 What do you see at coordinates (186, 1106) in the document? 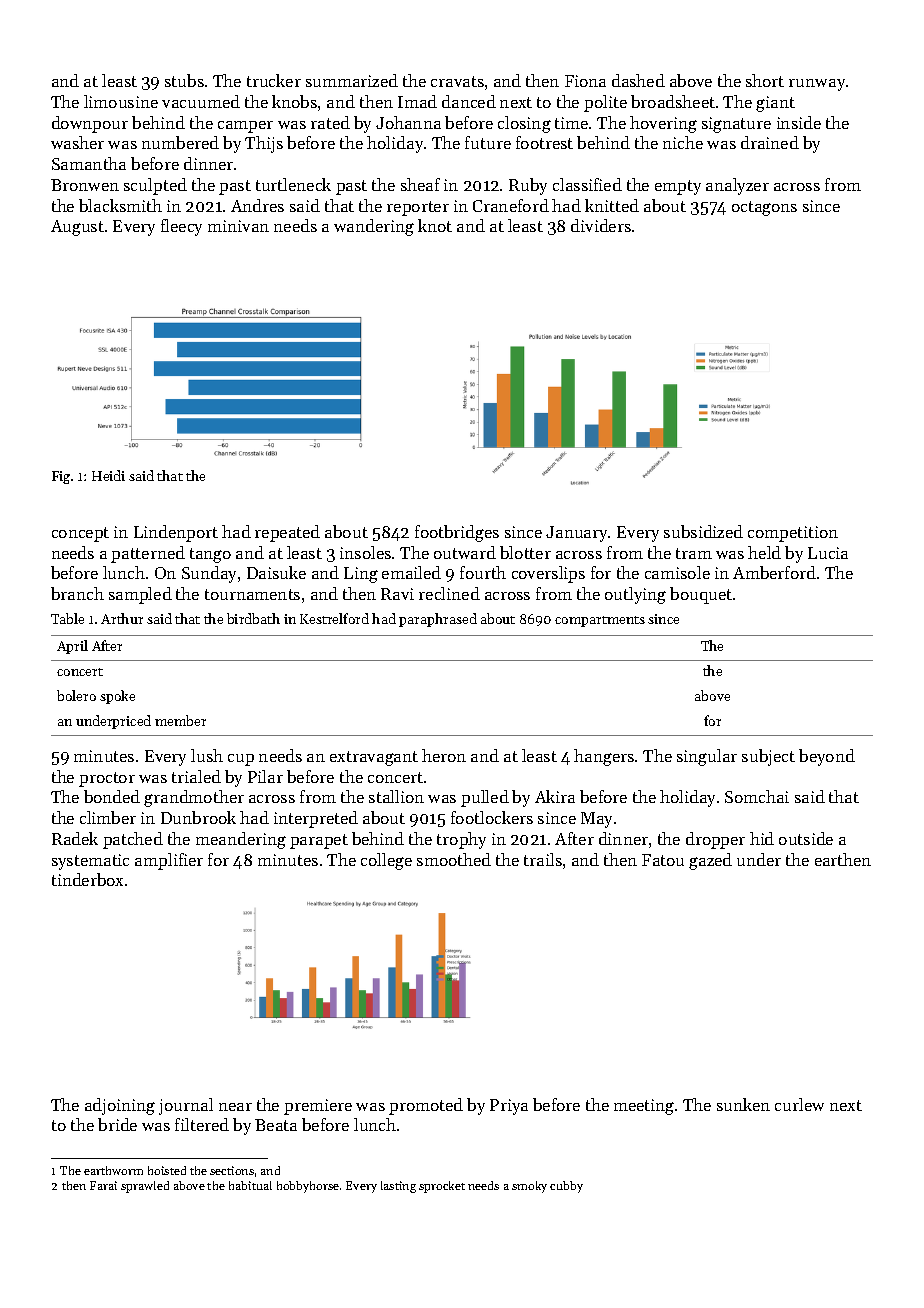
I see `journal` at bounding box center [186, 1106].
